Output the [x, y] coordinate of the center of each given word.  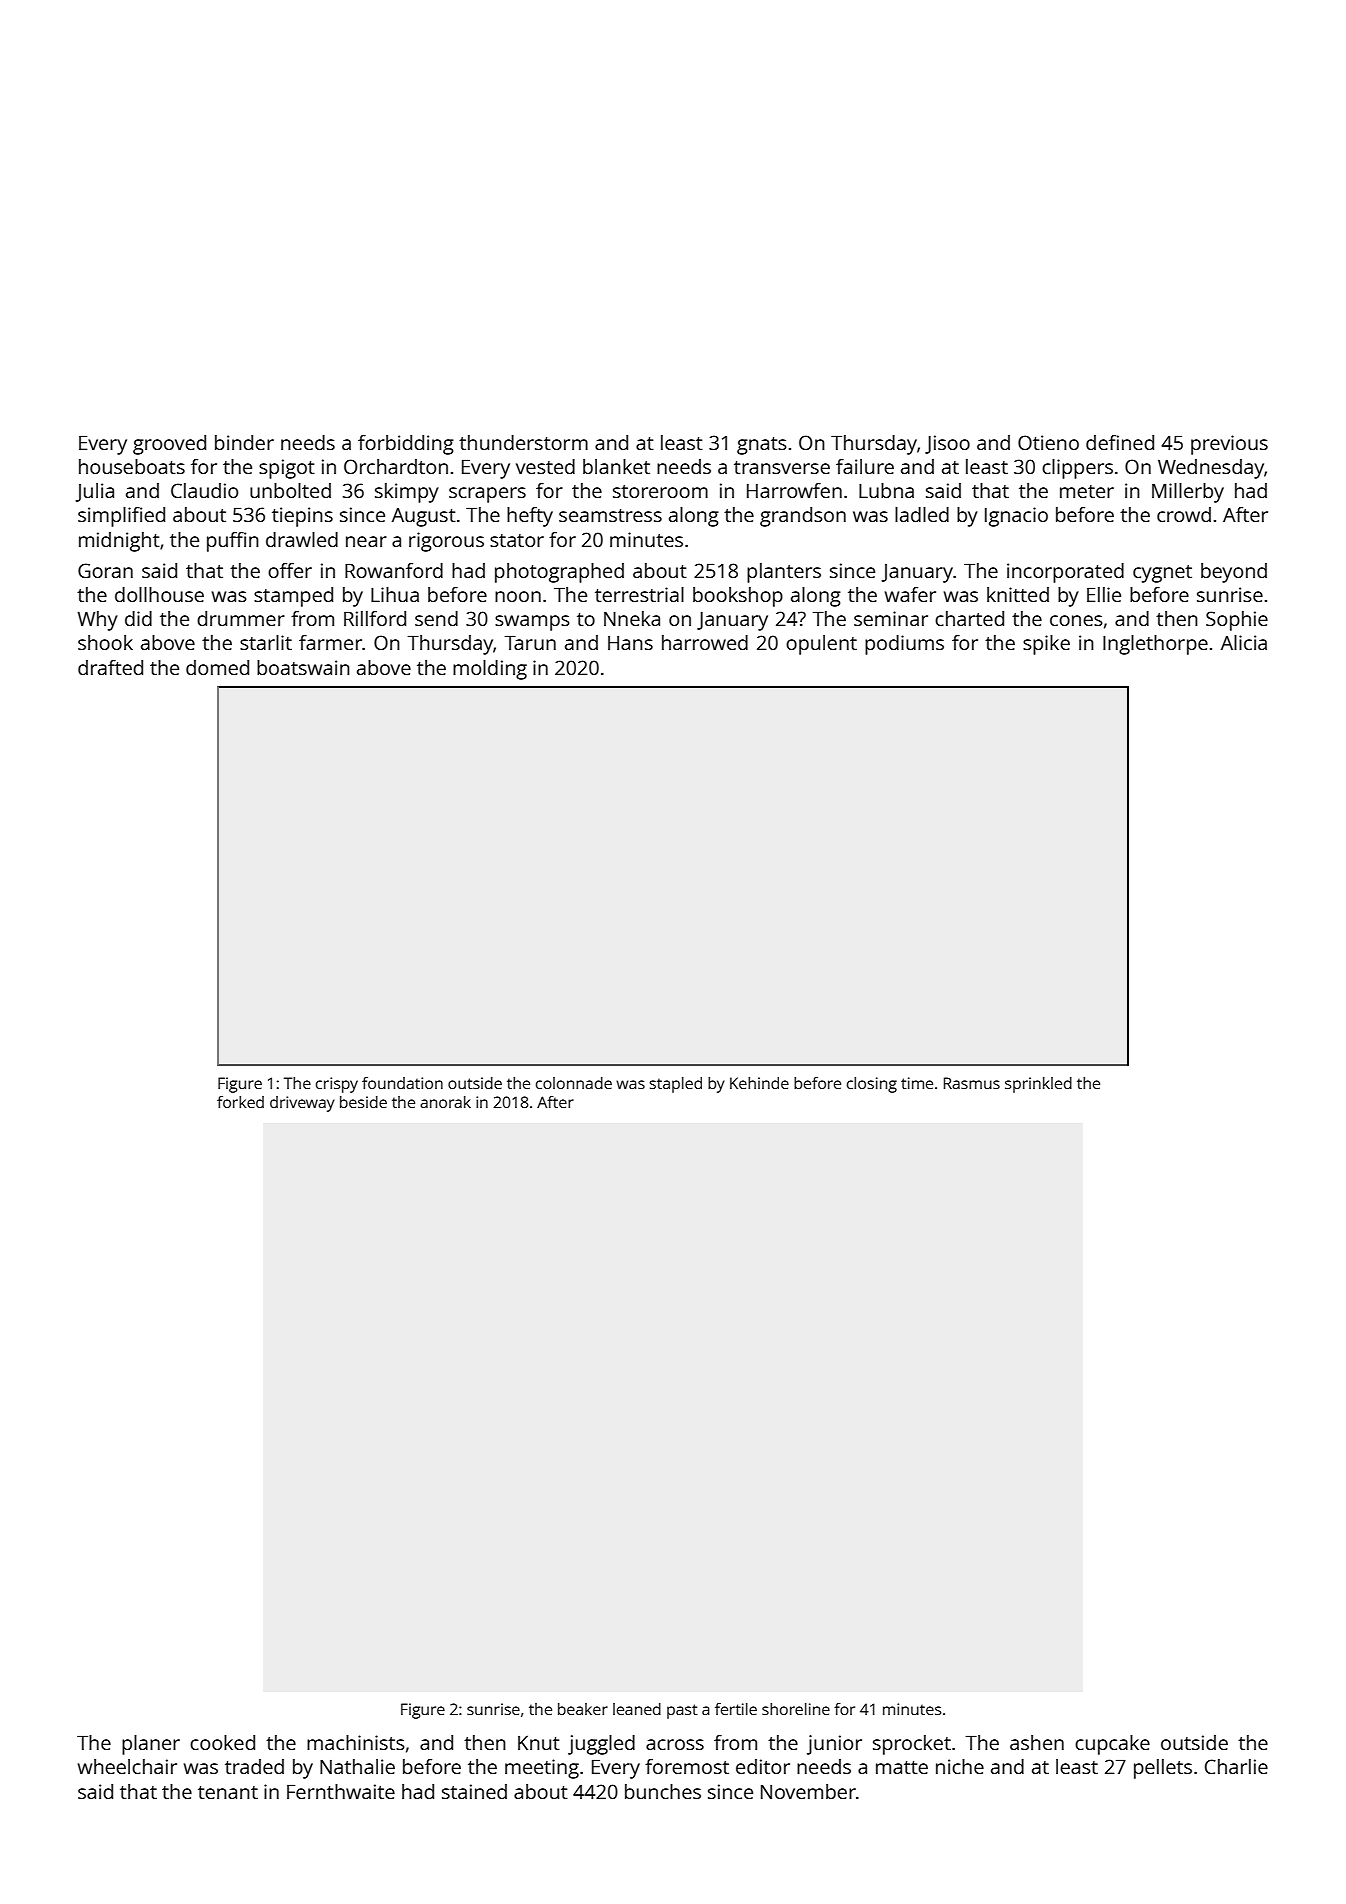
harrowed [705, 642]
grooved [169, 445]
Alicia [1244, 642]
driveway [302, 1104]
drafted [110, 667]
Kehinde [759, 1083]
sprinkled [1038, 1085]
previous [1229, 445]
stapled [676, 1085]
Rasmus [972, 1083]
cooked [222, 1742]
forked [240, 1102]
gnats [762, 446]
